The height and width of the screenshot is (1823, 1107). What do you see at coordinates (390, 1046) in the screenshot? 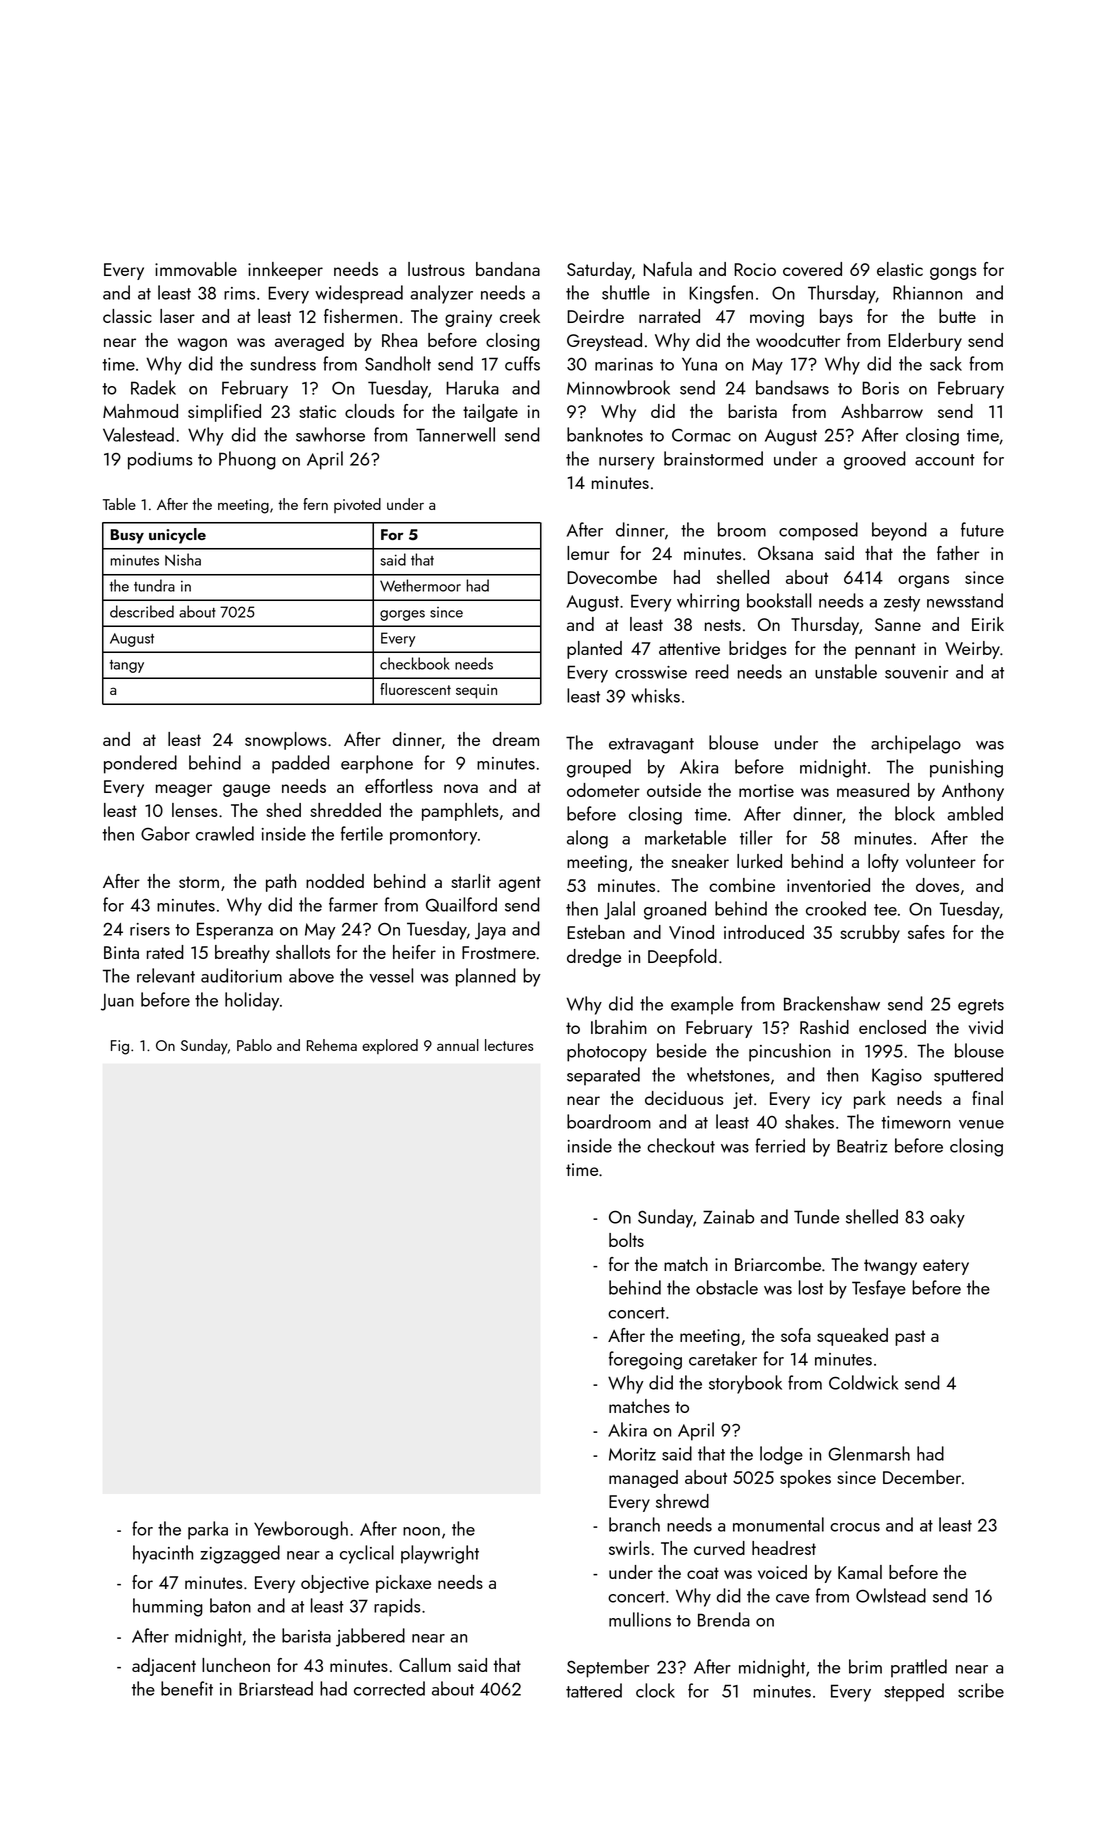
I see `explored` at bounding box center [390, 1046].
